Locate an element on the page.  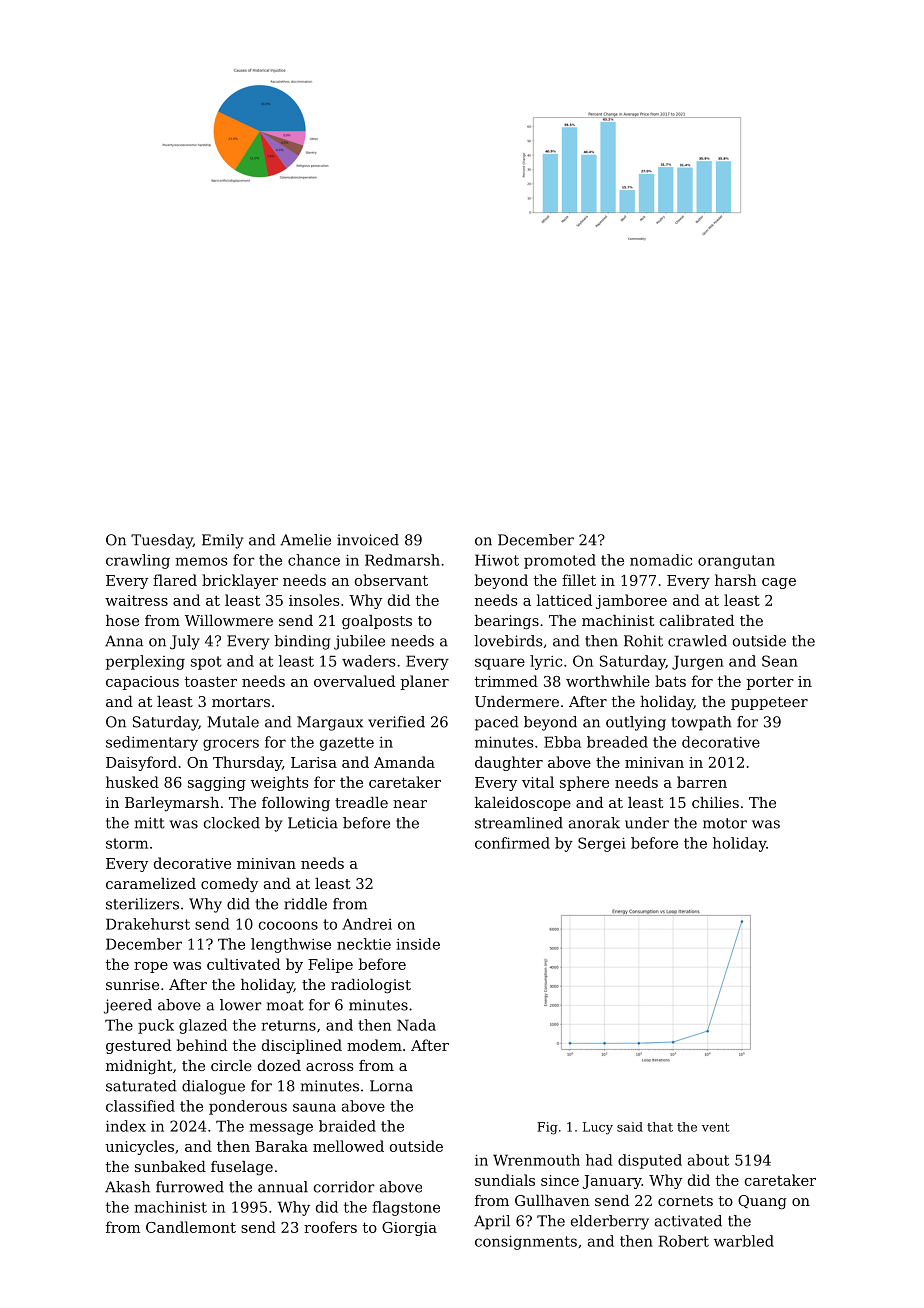
memos is located at coordinates (201, 561).
